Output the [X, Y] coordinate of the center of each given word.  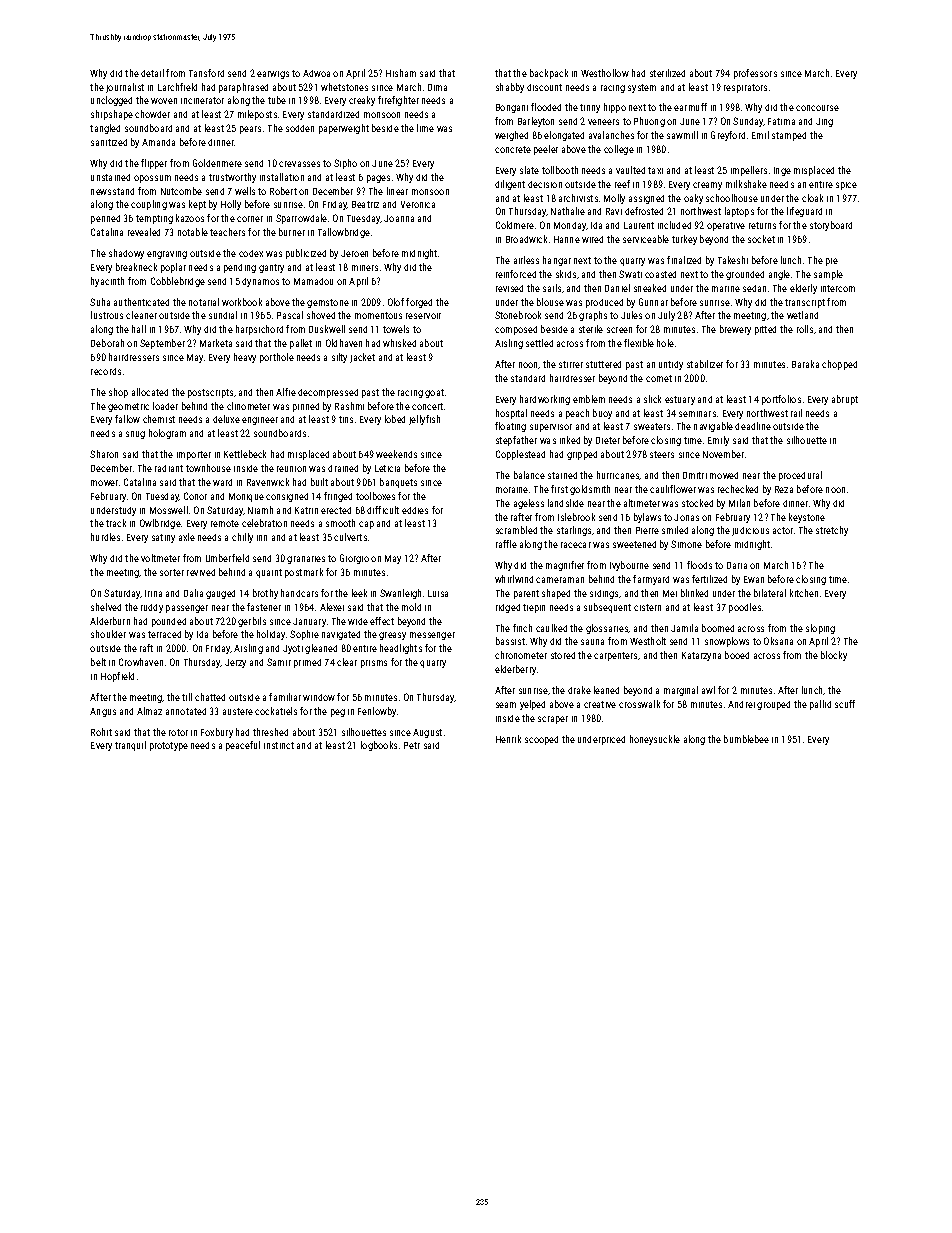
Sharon [104, 454]
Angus [103, 712]
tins [346, 419]
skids [566, 274]
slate [529, 170]
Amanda [158, 142]
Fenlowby [377, 712]
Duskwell [327, 329]
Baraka [805, 364]
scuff [845, 704]
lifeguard [804, 212]
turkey [684, 240]
